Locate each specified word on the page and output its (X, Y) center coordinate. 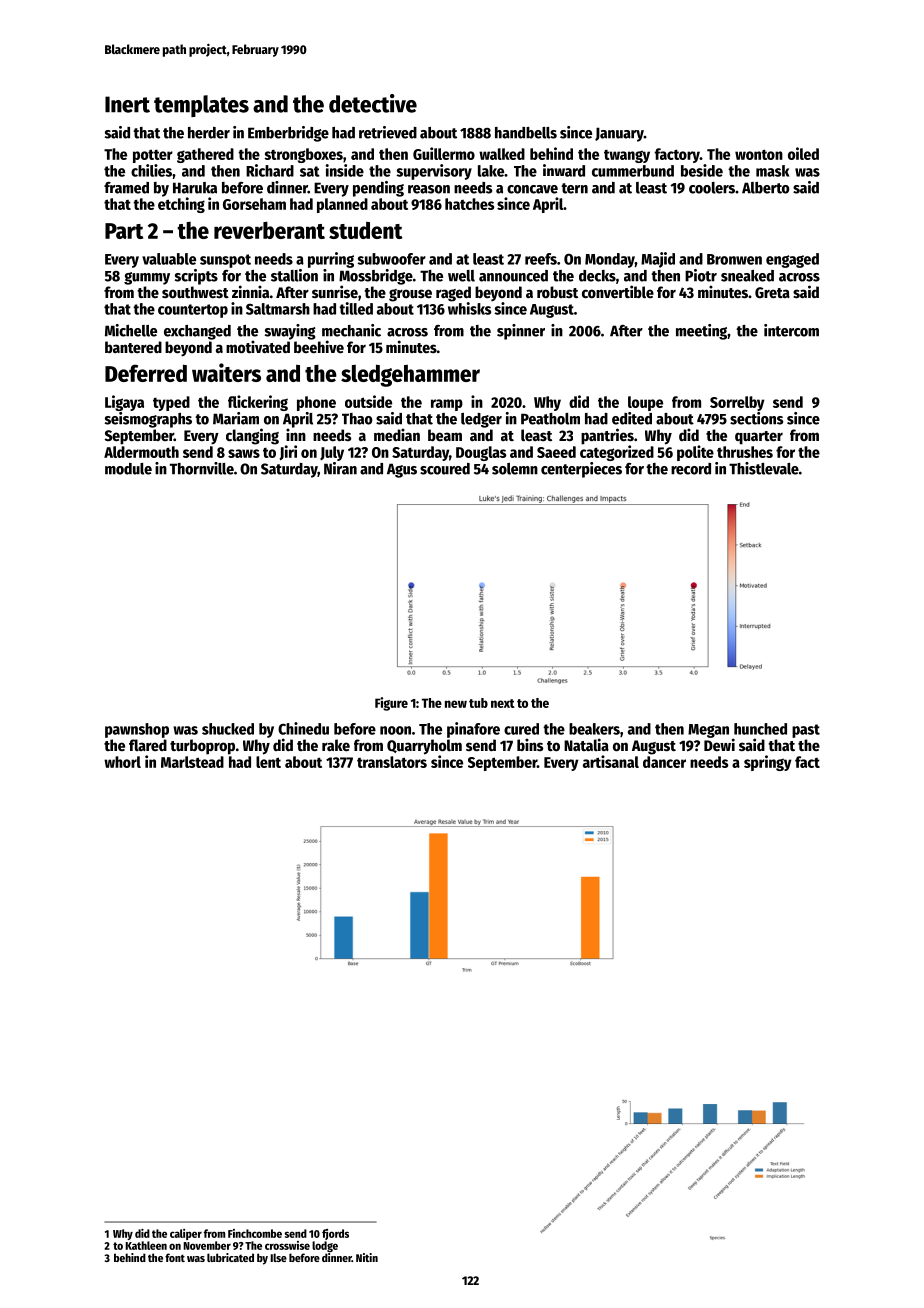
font (175, 1257)
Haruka (195, 188)
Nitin (367, 1257)
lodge (325, 1246)
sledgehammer (410, 376)
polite (695, 453)
